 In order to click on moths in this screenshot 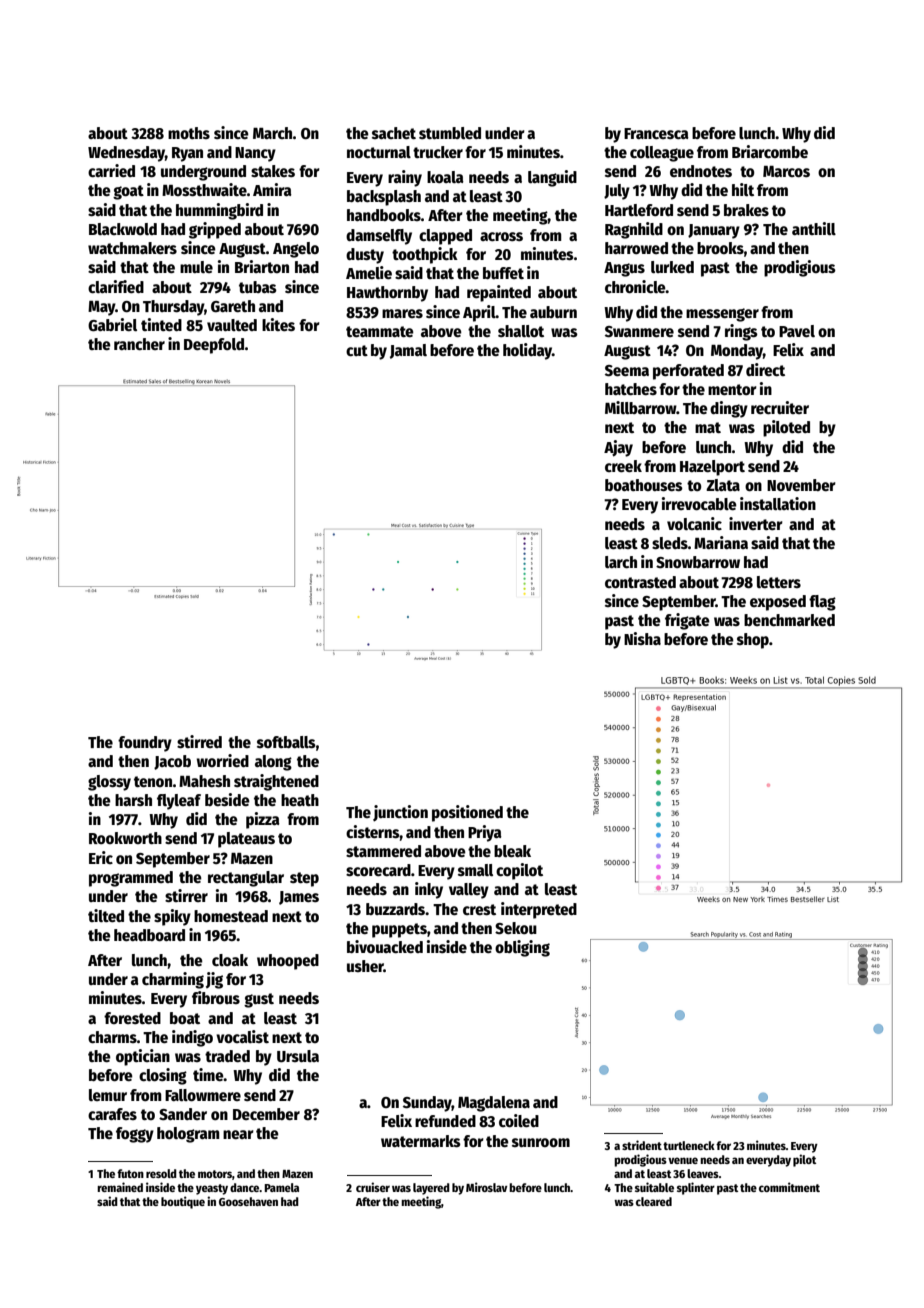, I will do `click(189, 133)`.
